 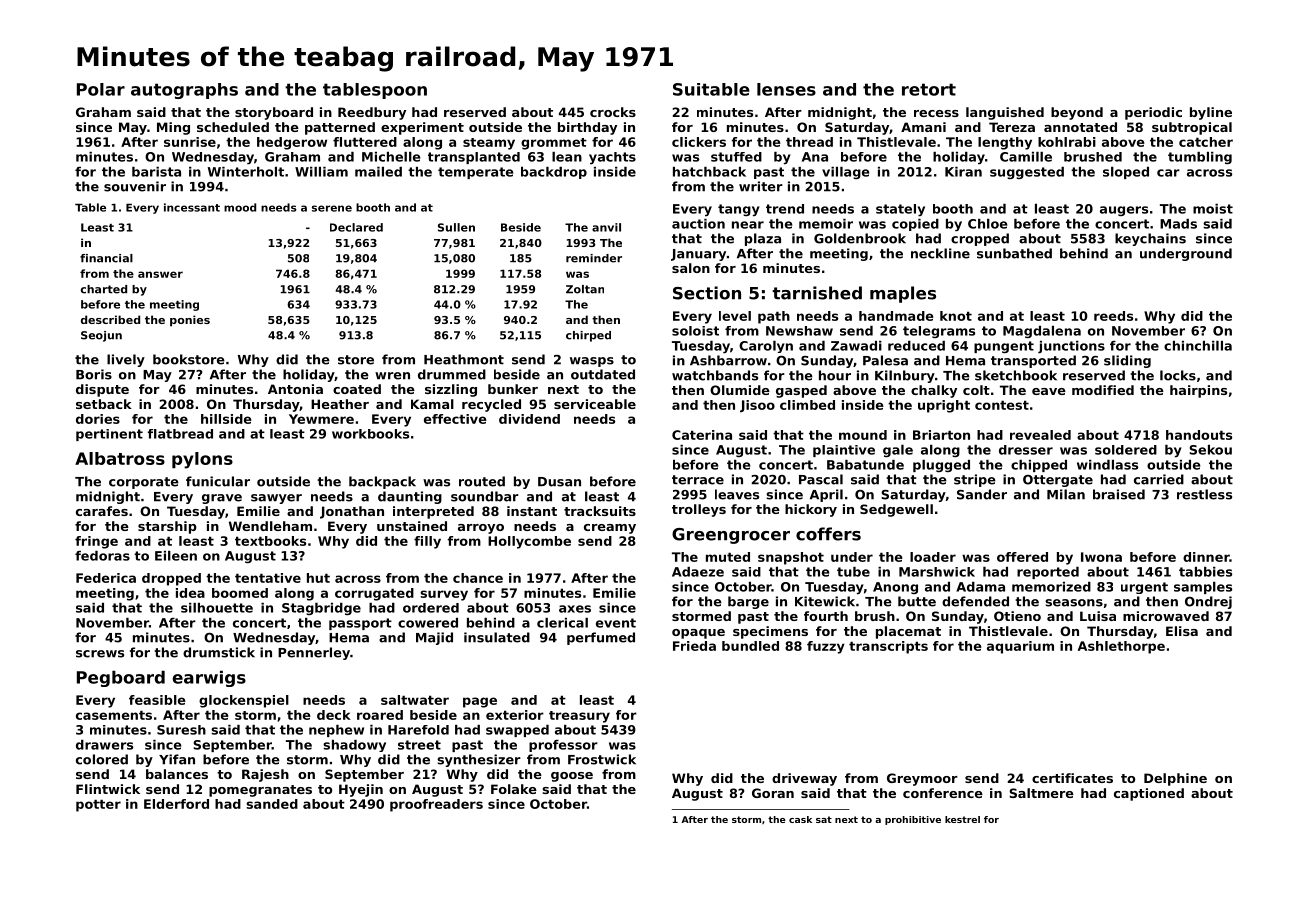 What do you see at coordinates (963, 172) in the image?
I see `Kiran` at bounding box center [963, 172].
